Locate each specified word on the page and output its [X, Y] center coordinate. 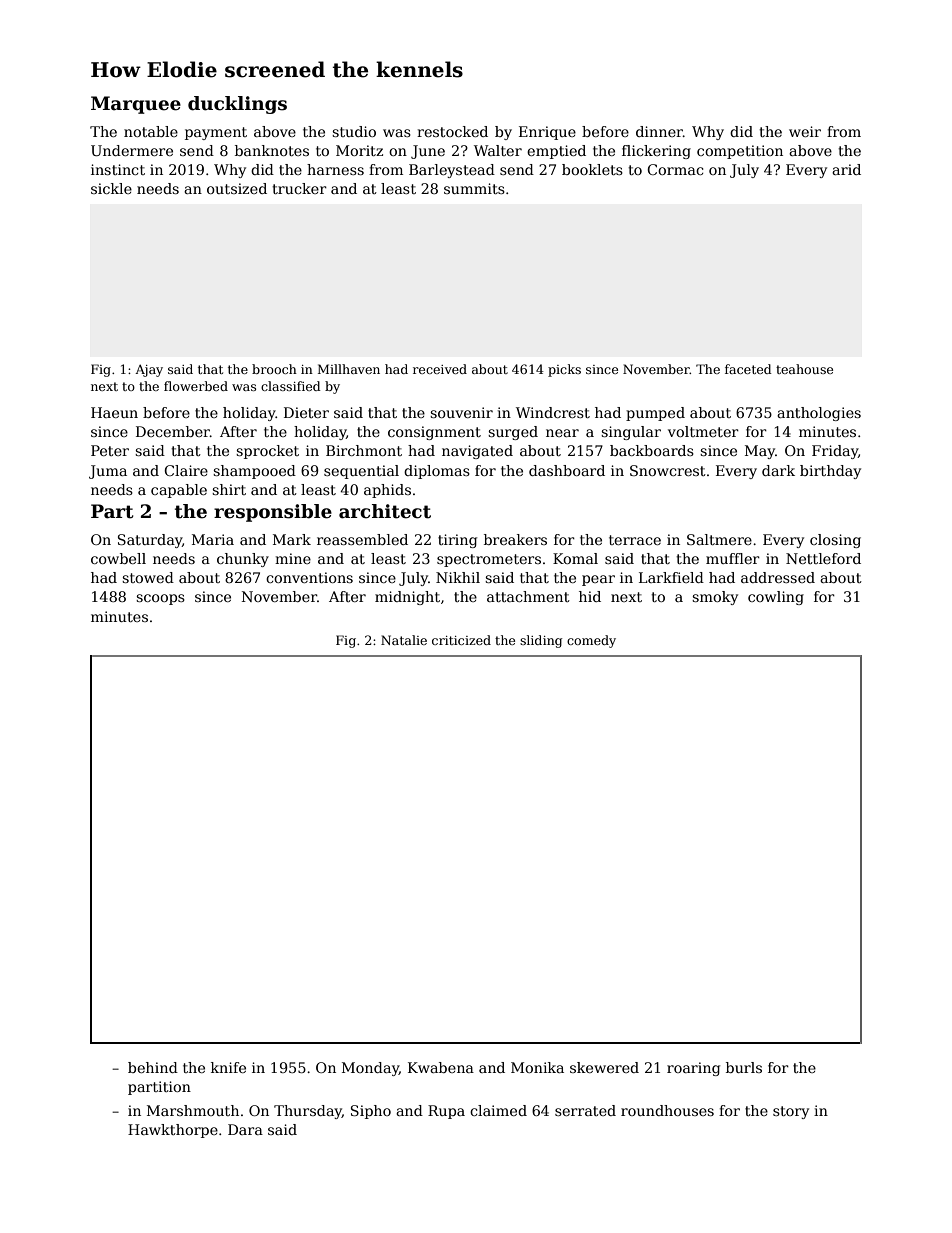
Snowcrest [668, 470]
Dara [245, 1129]
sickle [111, 188]
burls [744, 1067]
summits [474, 188]
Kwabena [441, 1067]
